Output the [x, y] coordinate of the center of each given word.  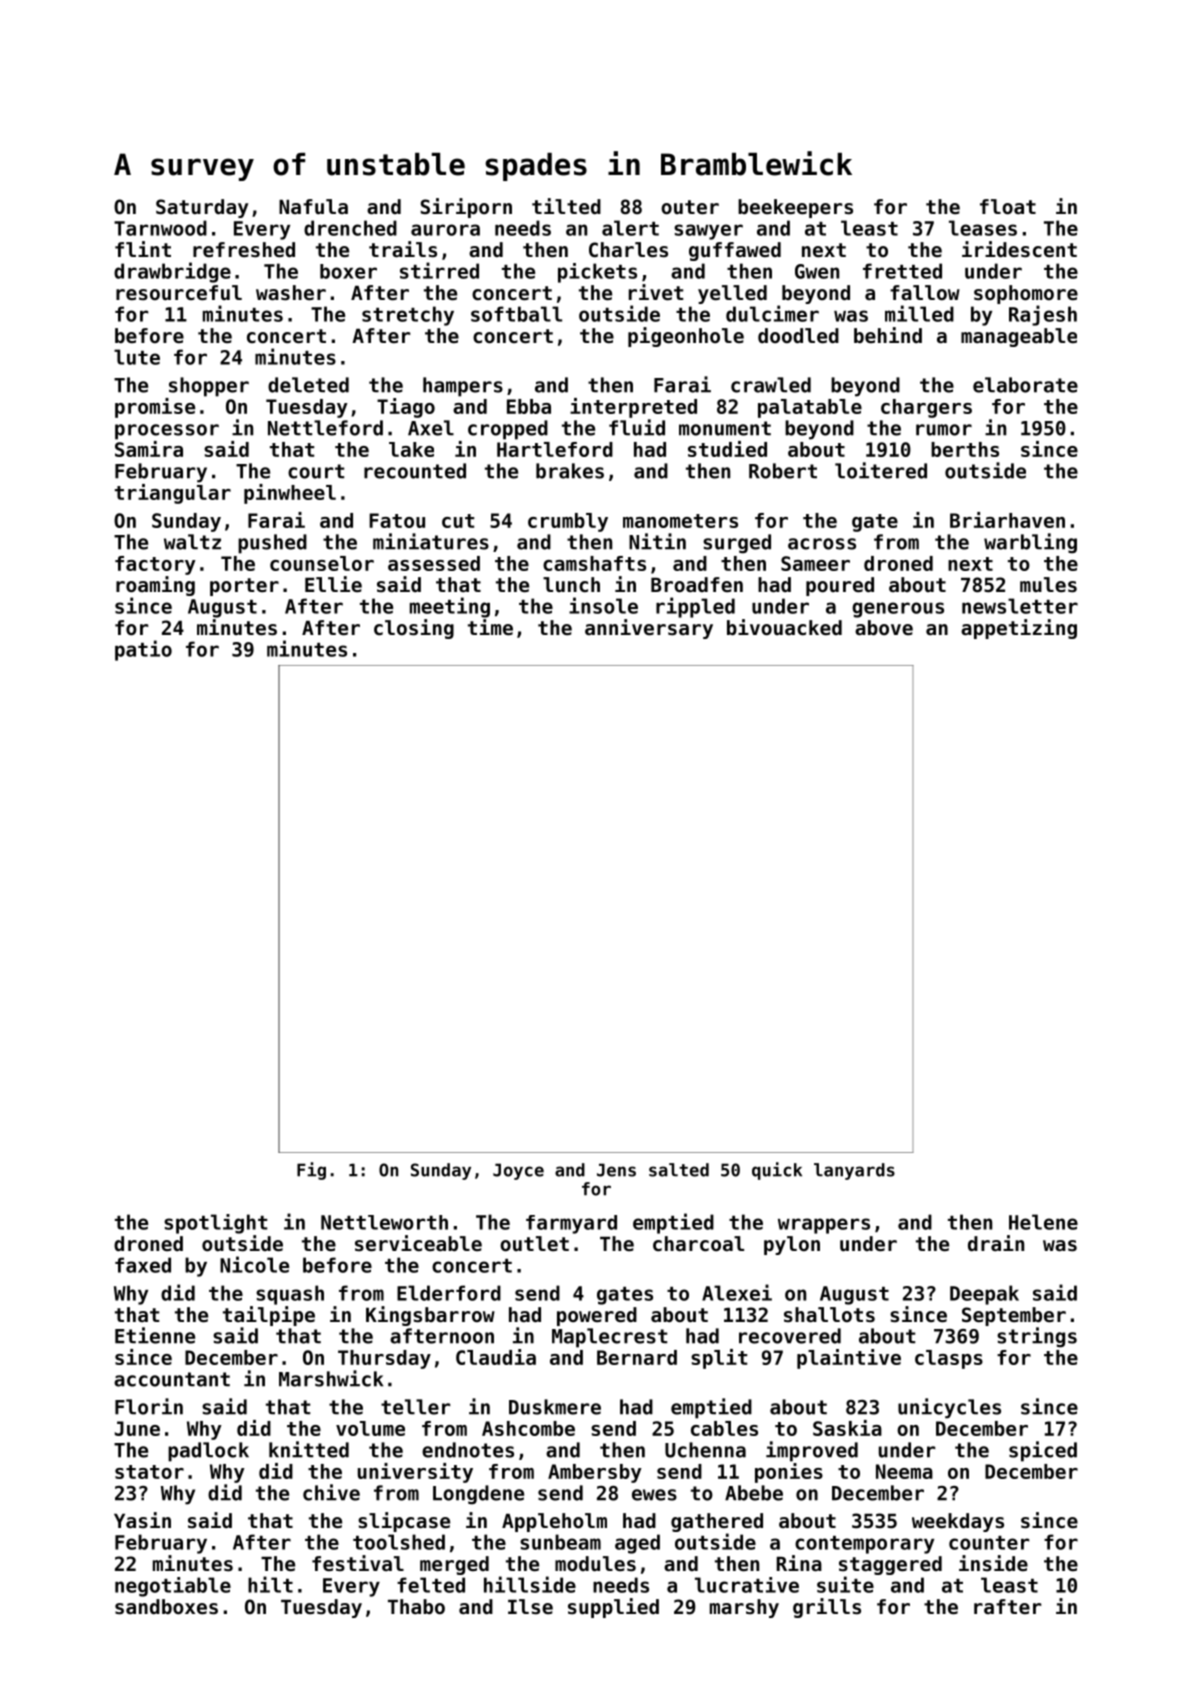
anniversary [649, 629]
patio [143, 650]
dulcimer [772, 313]
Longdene [478, 1495]
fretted [902, 271]
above [884, 628]
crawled [771, 385]
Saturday [202, 208]
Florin [149, 1406]
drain [996, 1243]
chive [331, 1492]
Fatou [397, 520]
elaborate [1025, 385]
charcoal [698, 1244]
